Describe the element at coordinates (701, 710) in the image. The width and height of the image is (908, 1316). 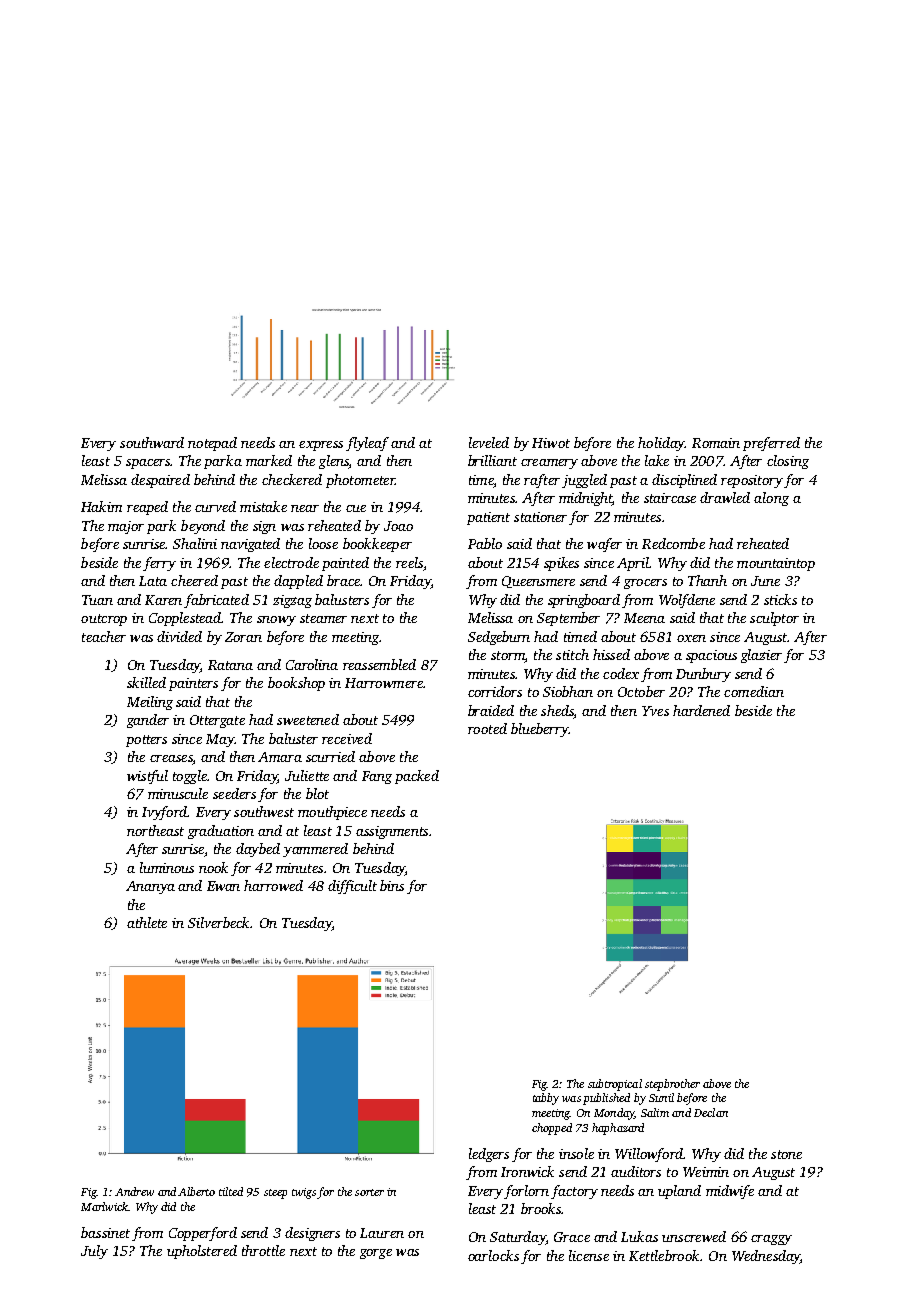
I see `hardened` at that location.
